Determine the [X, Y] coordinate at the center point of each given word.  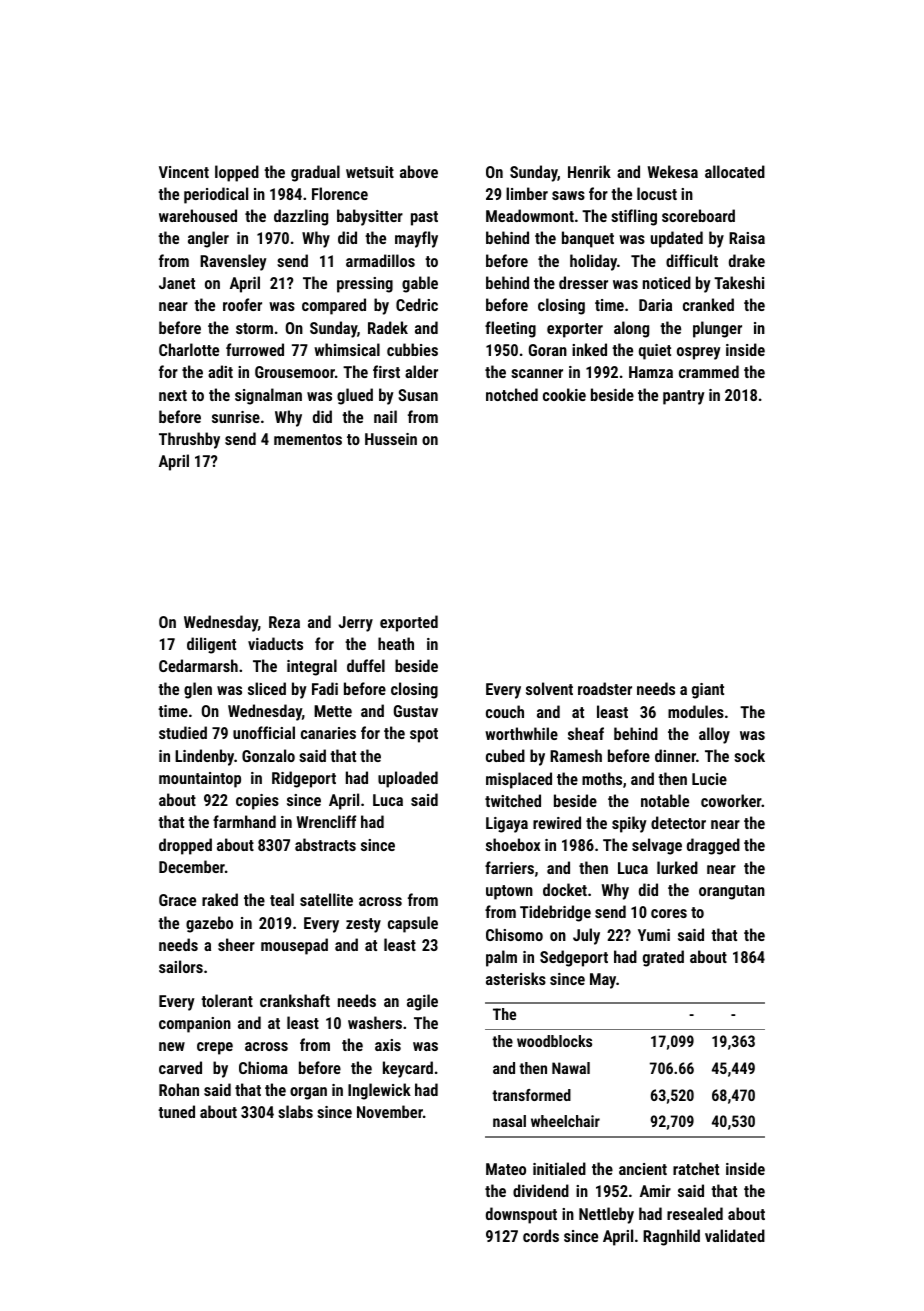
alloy [714, 735]
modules [696, 711]
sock [749, 755]
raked [220, 899]
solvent [549, 688]
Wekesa [673, 171]
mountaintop [200, 780]
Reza [284, 622]
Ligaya [507, 825]
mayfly [416, 239]
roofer [242, 304]
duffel [366, 665]
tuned [176, 1111]
